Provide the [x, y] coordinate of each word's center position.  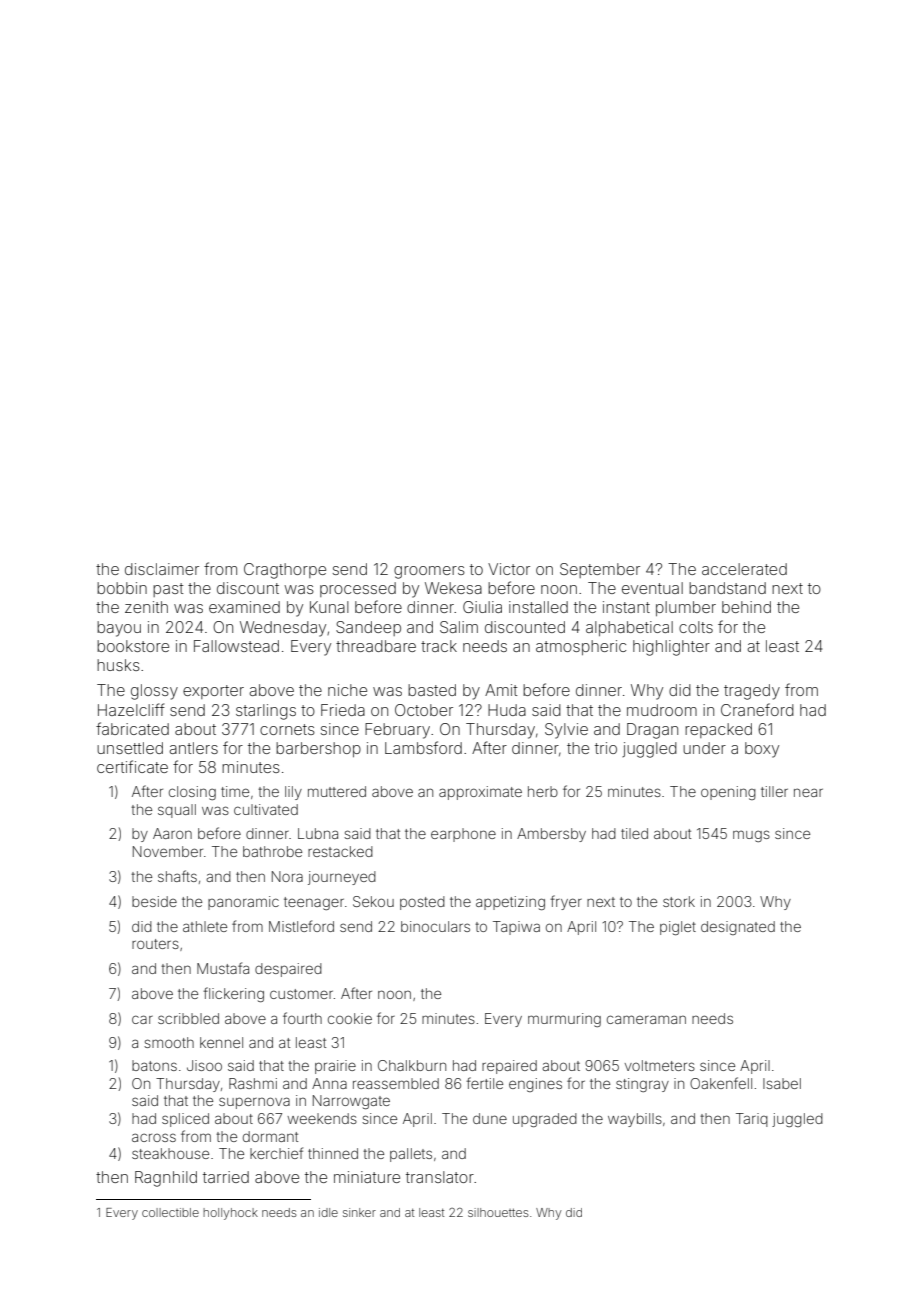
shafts [177, 876]
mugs [751, 836]
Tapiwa [516, 928]
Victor [509, 569]
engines [535, 1085]
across [154, 1137]
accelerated [744, 569]
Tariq [752, 1120]
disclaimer [162, 569]
